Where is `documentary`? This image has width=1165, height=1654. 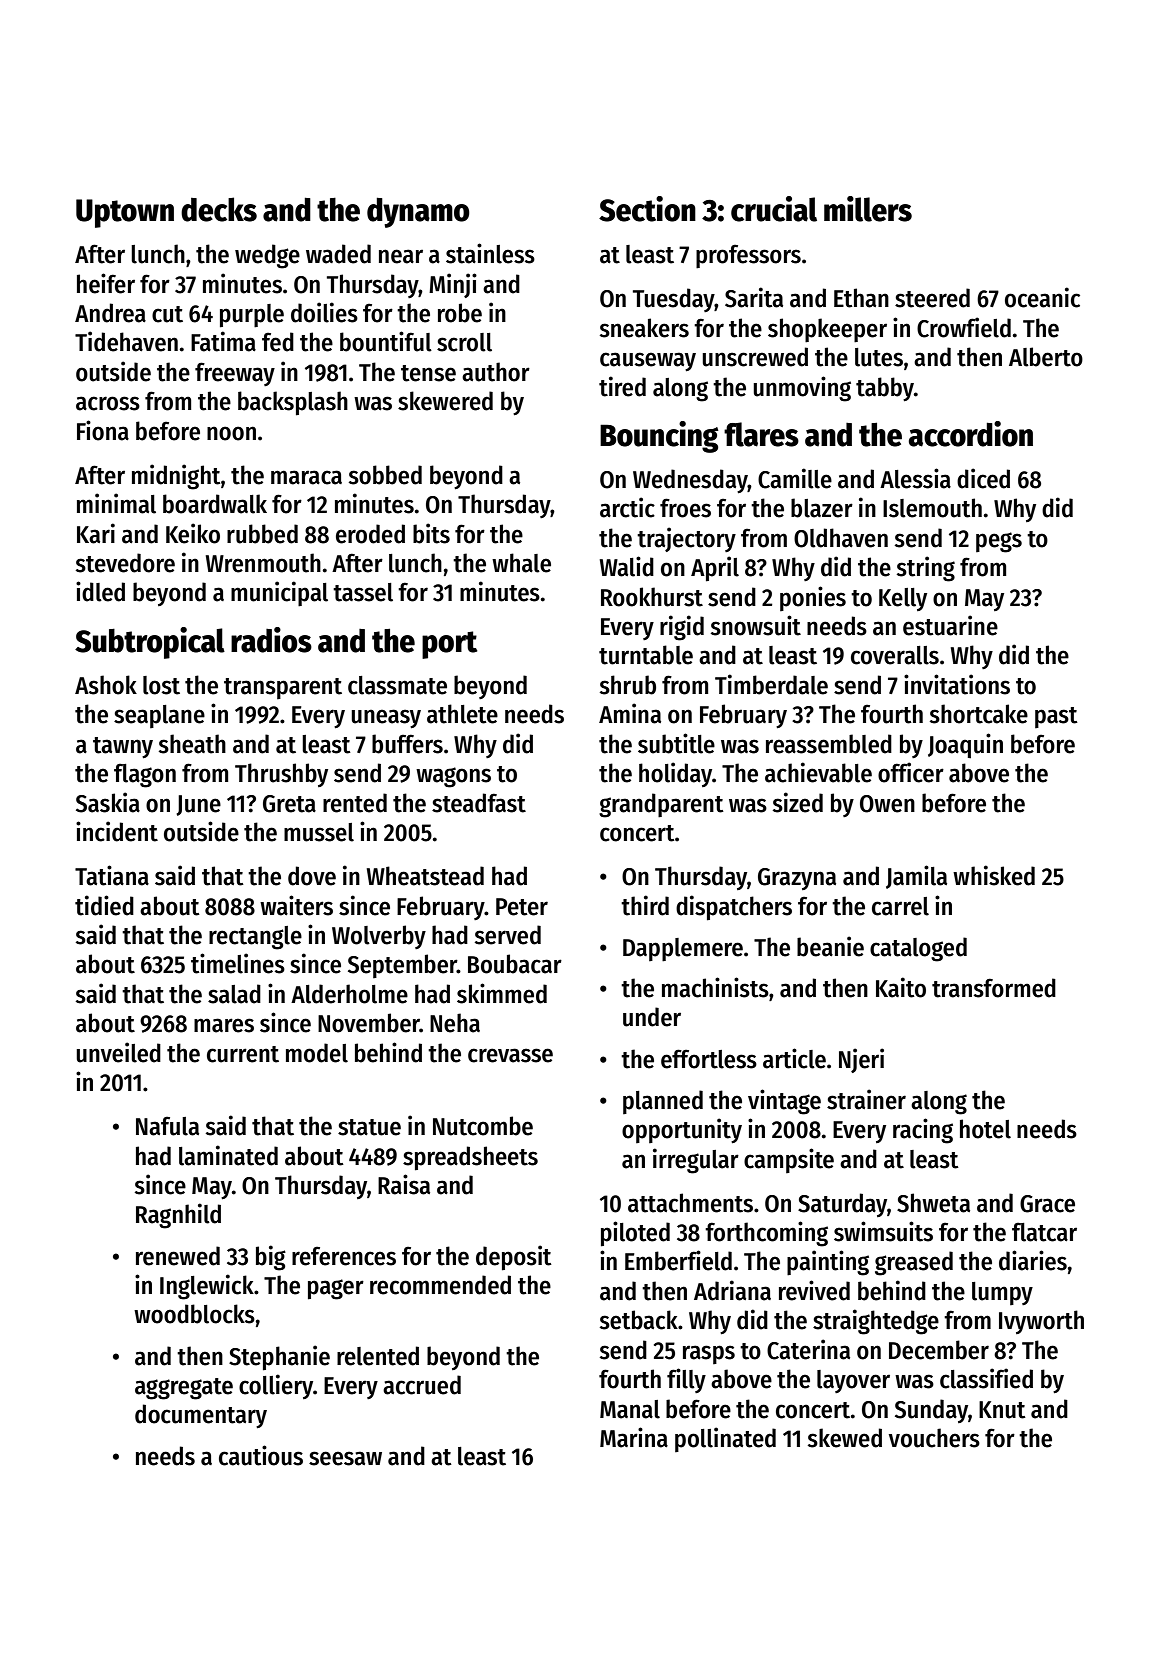
documentary is located at coordinates (201, 1416).
